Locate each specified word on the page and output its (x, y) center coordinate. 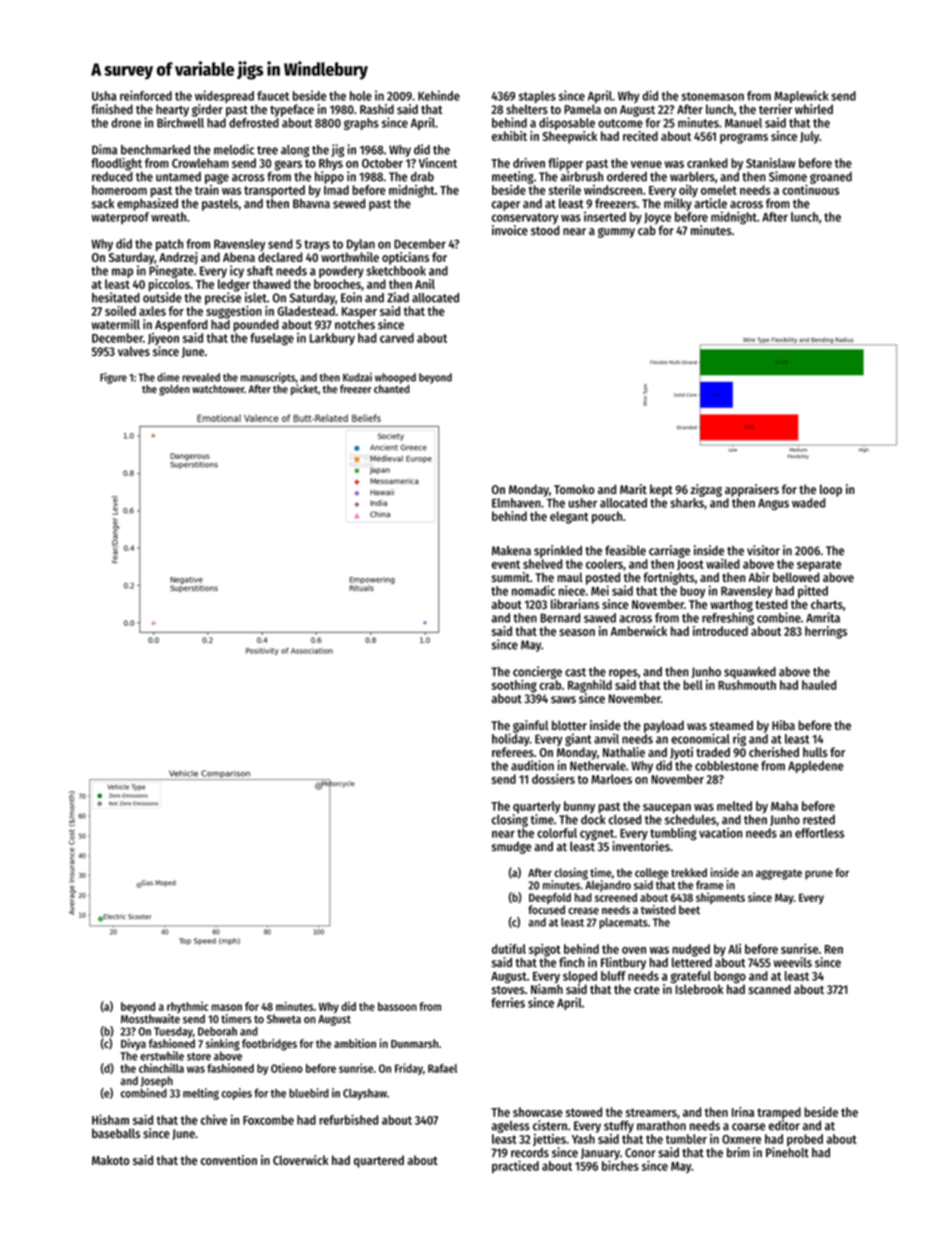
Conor (640, 1153)
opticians (405, 258)
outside (162, 297)
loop (831, 490)
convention (229, 1160)
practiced (515, 1166)
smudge (511, 848)
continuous (810, 190)
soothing (514, 686)
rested (819, 820)
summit (511, 577)
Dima (104, 149)
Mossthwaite (150, 1019)
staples (537, 97)
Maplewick (801, 96)
